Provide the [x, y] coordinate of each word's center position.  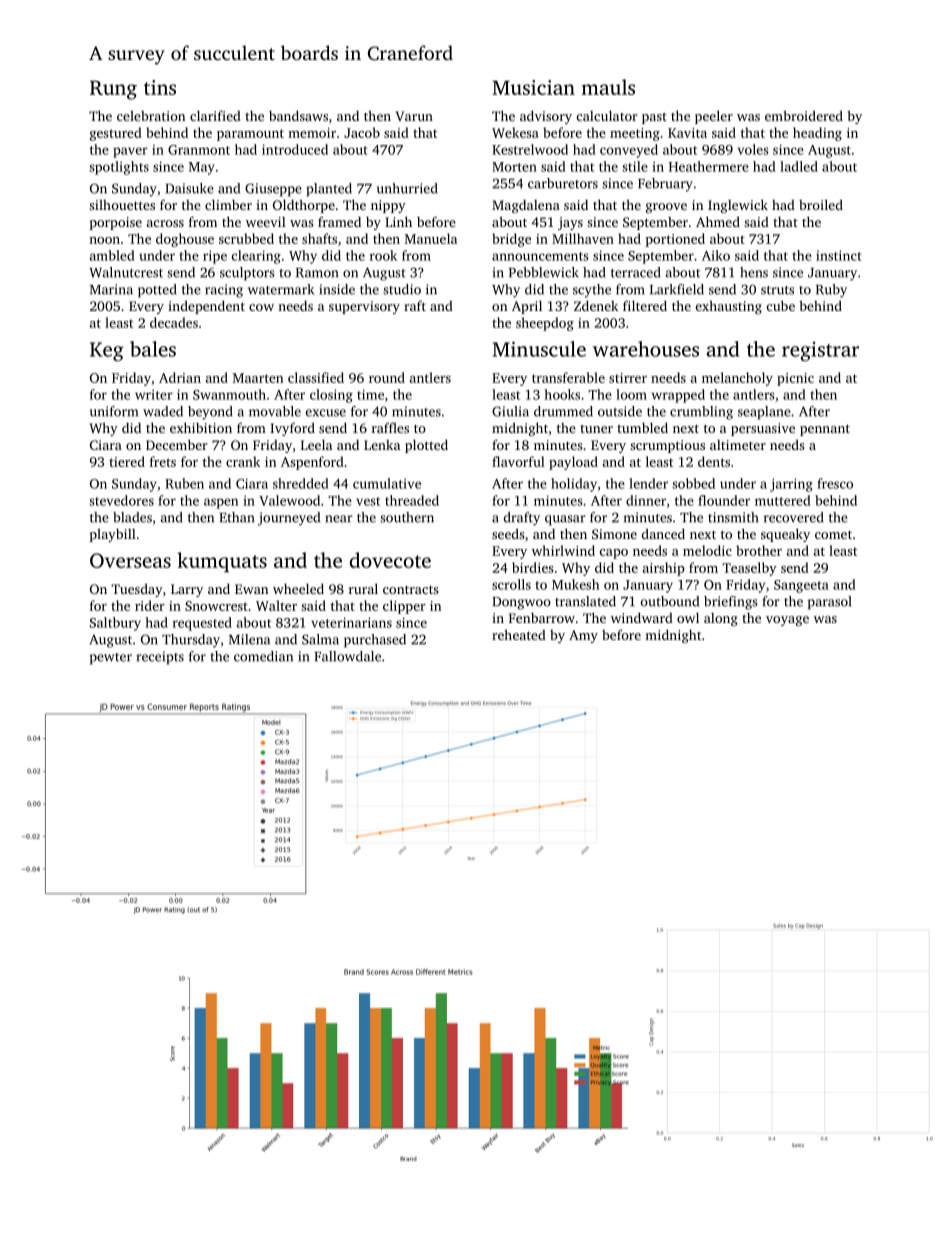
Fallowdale [347, 656]
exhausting [729, 307]
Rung [113, 90]
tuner [596, 428]
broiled [821, 204]
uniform [114, 411]
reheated [519, 634]
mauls [608, 87]
